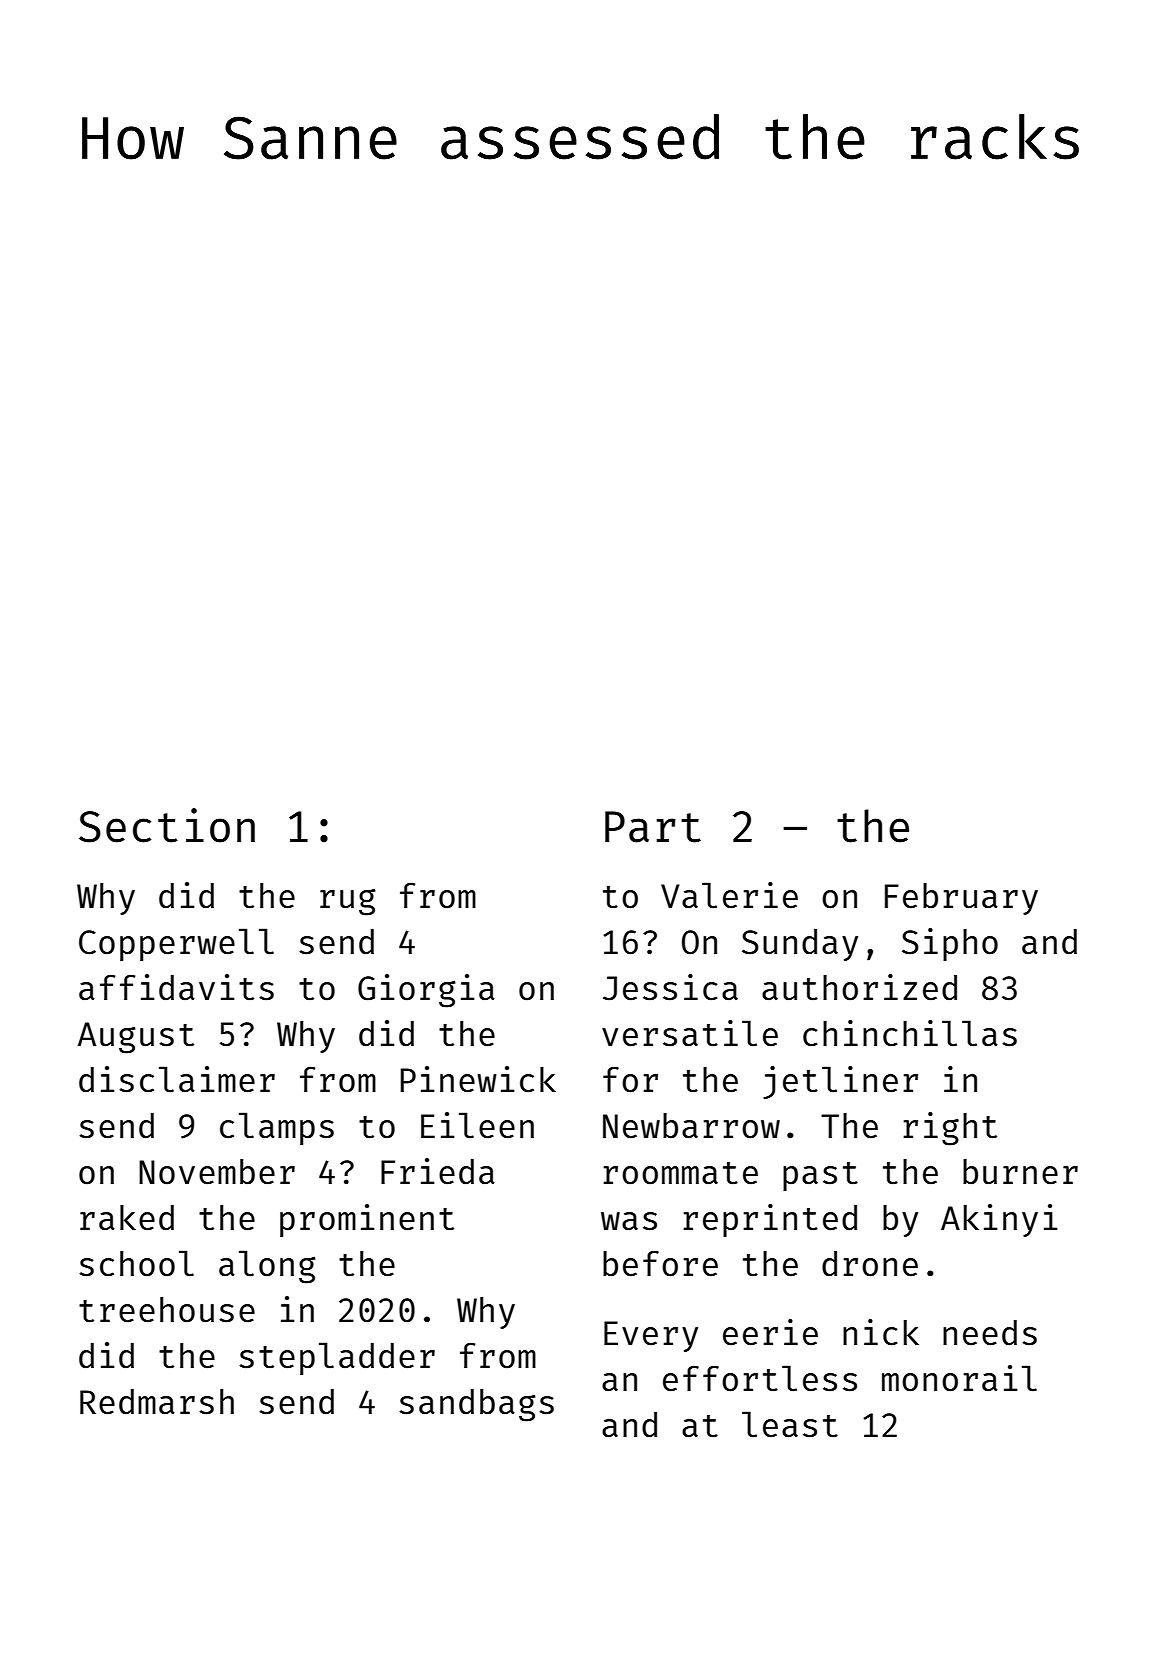 This screenshot has width=1165, height=1654. Describe the element at coordinates (177, 1079) in the screenshot. I see `disclaimer` at that location.
